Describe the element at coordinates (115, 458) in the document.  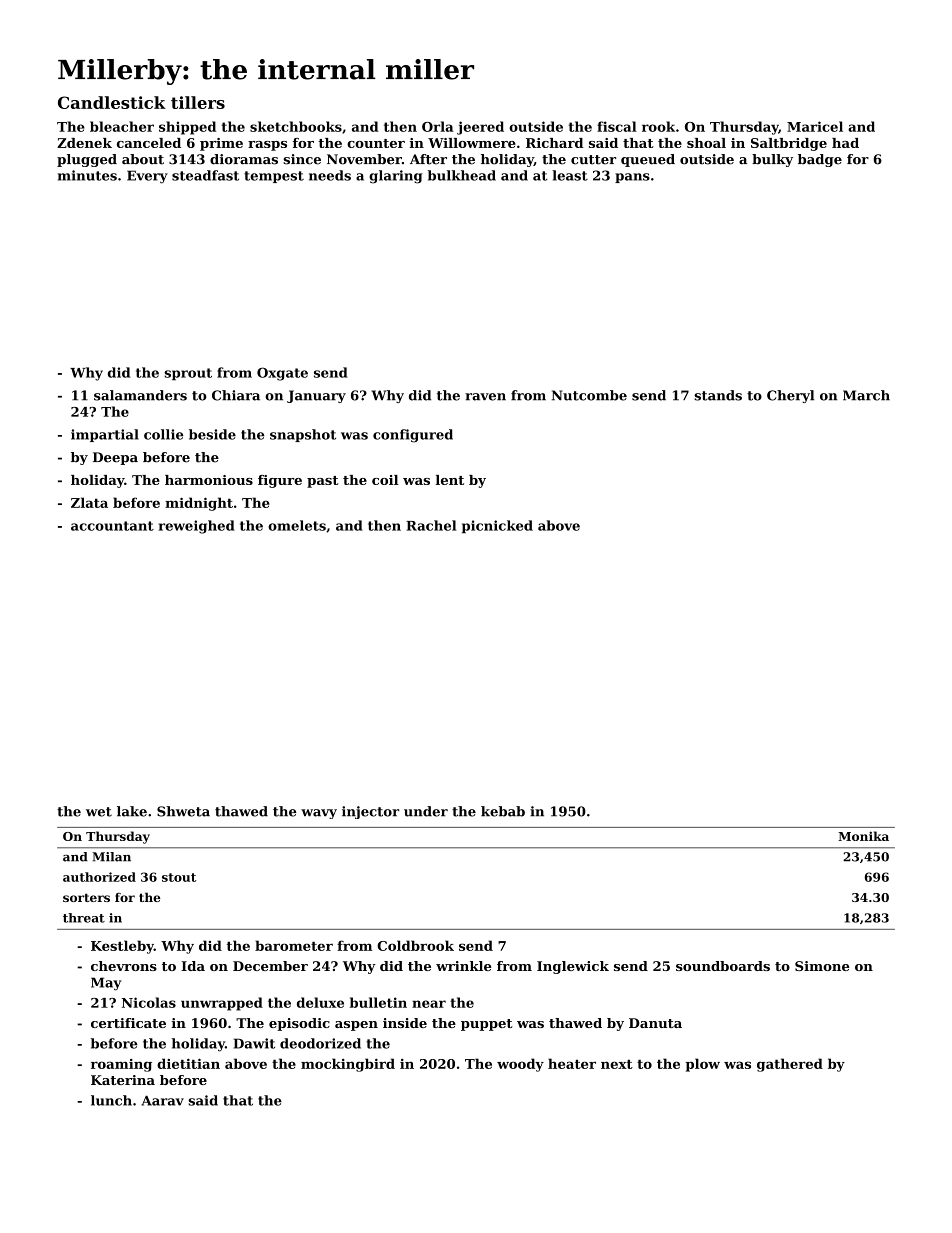
I see `Deepa` at that location.
